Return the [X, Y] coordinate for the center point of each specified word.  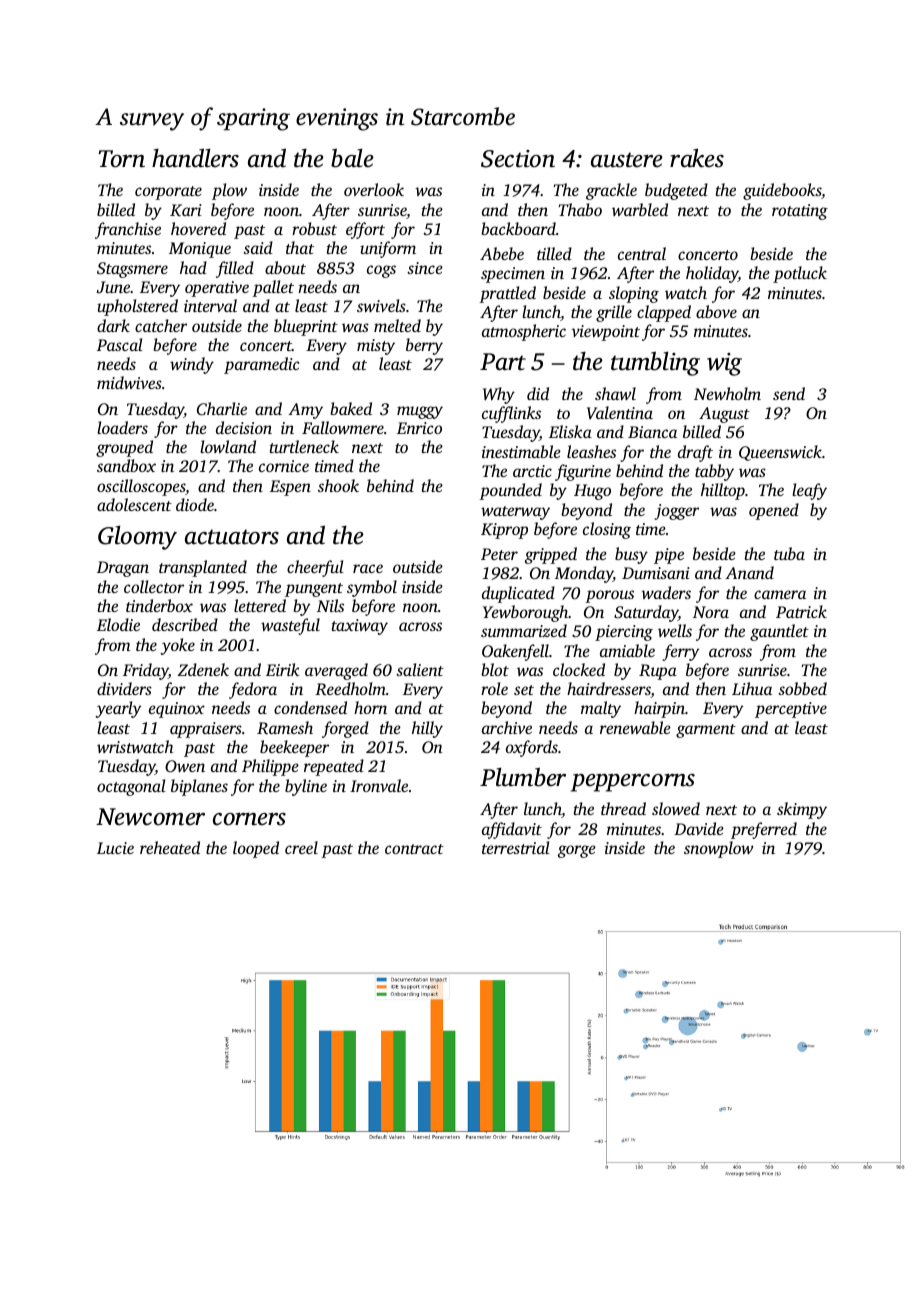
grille [614, 313]
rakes [697, 158]
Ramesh [285, 728]
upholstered [137, 307]
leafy [809, 491]
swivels [381, 305]
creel [301, 847]
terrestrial [516, 847]
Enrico [419, 428]
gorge [577, 851]
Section [518, 159]
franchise [128, 230]
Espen [290, 488]
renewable [635, 727]
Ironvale [379, 785]
